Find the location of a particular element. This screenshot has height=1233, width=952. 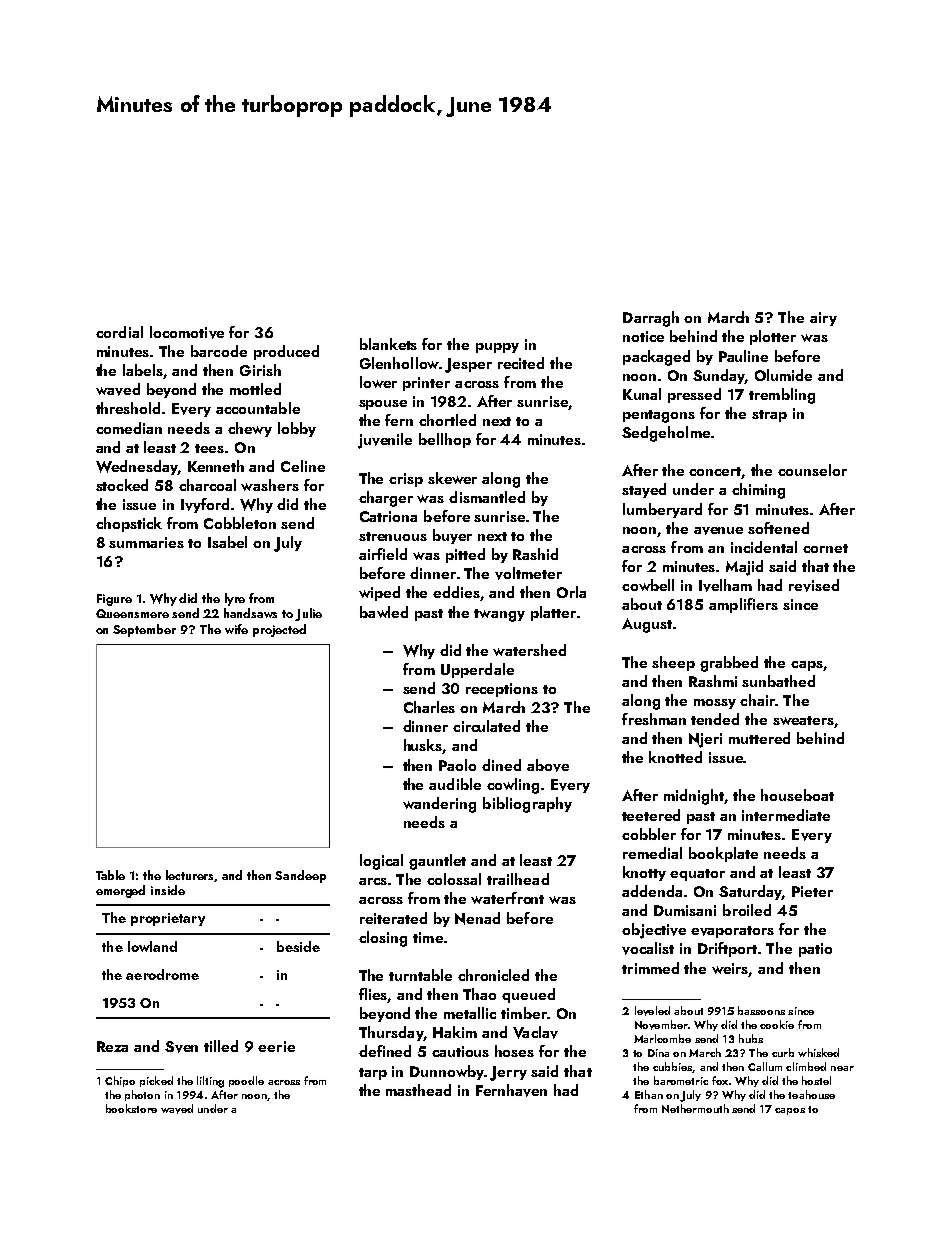

poodle is located at coordinates (246, 1081).
